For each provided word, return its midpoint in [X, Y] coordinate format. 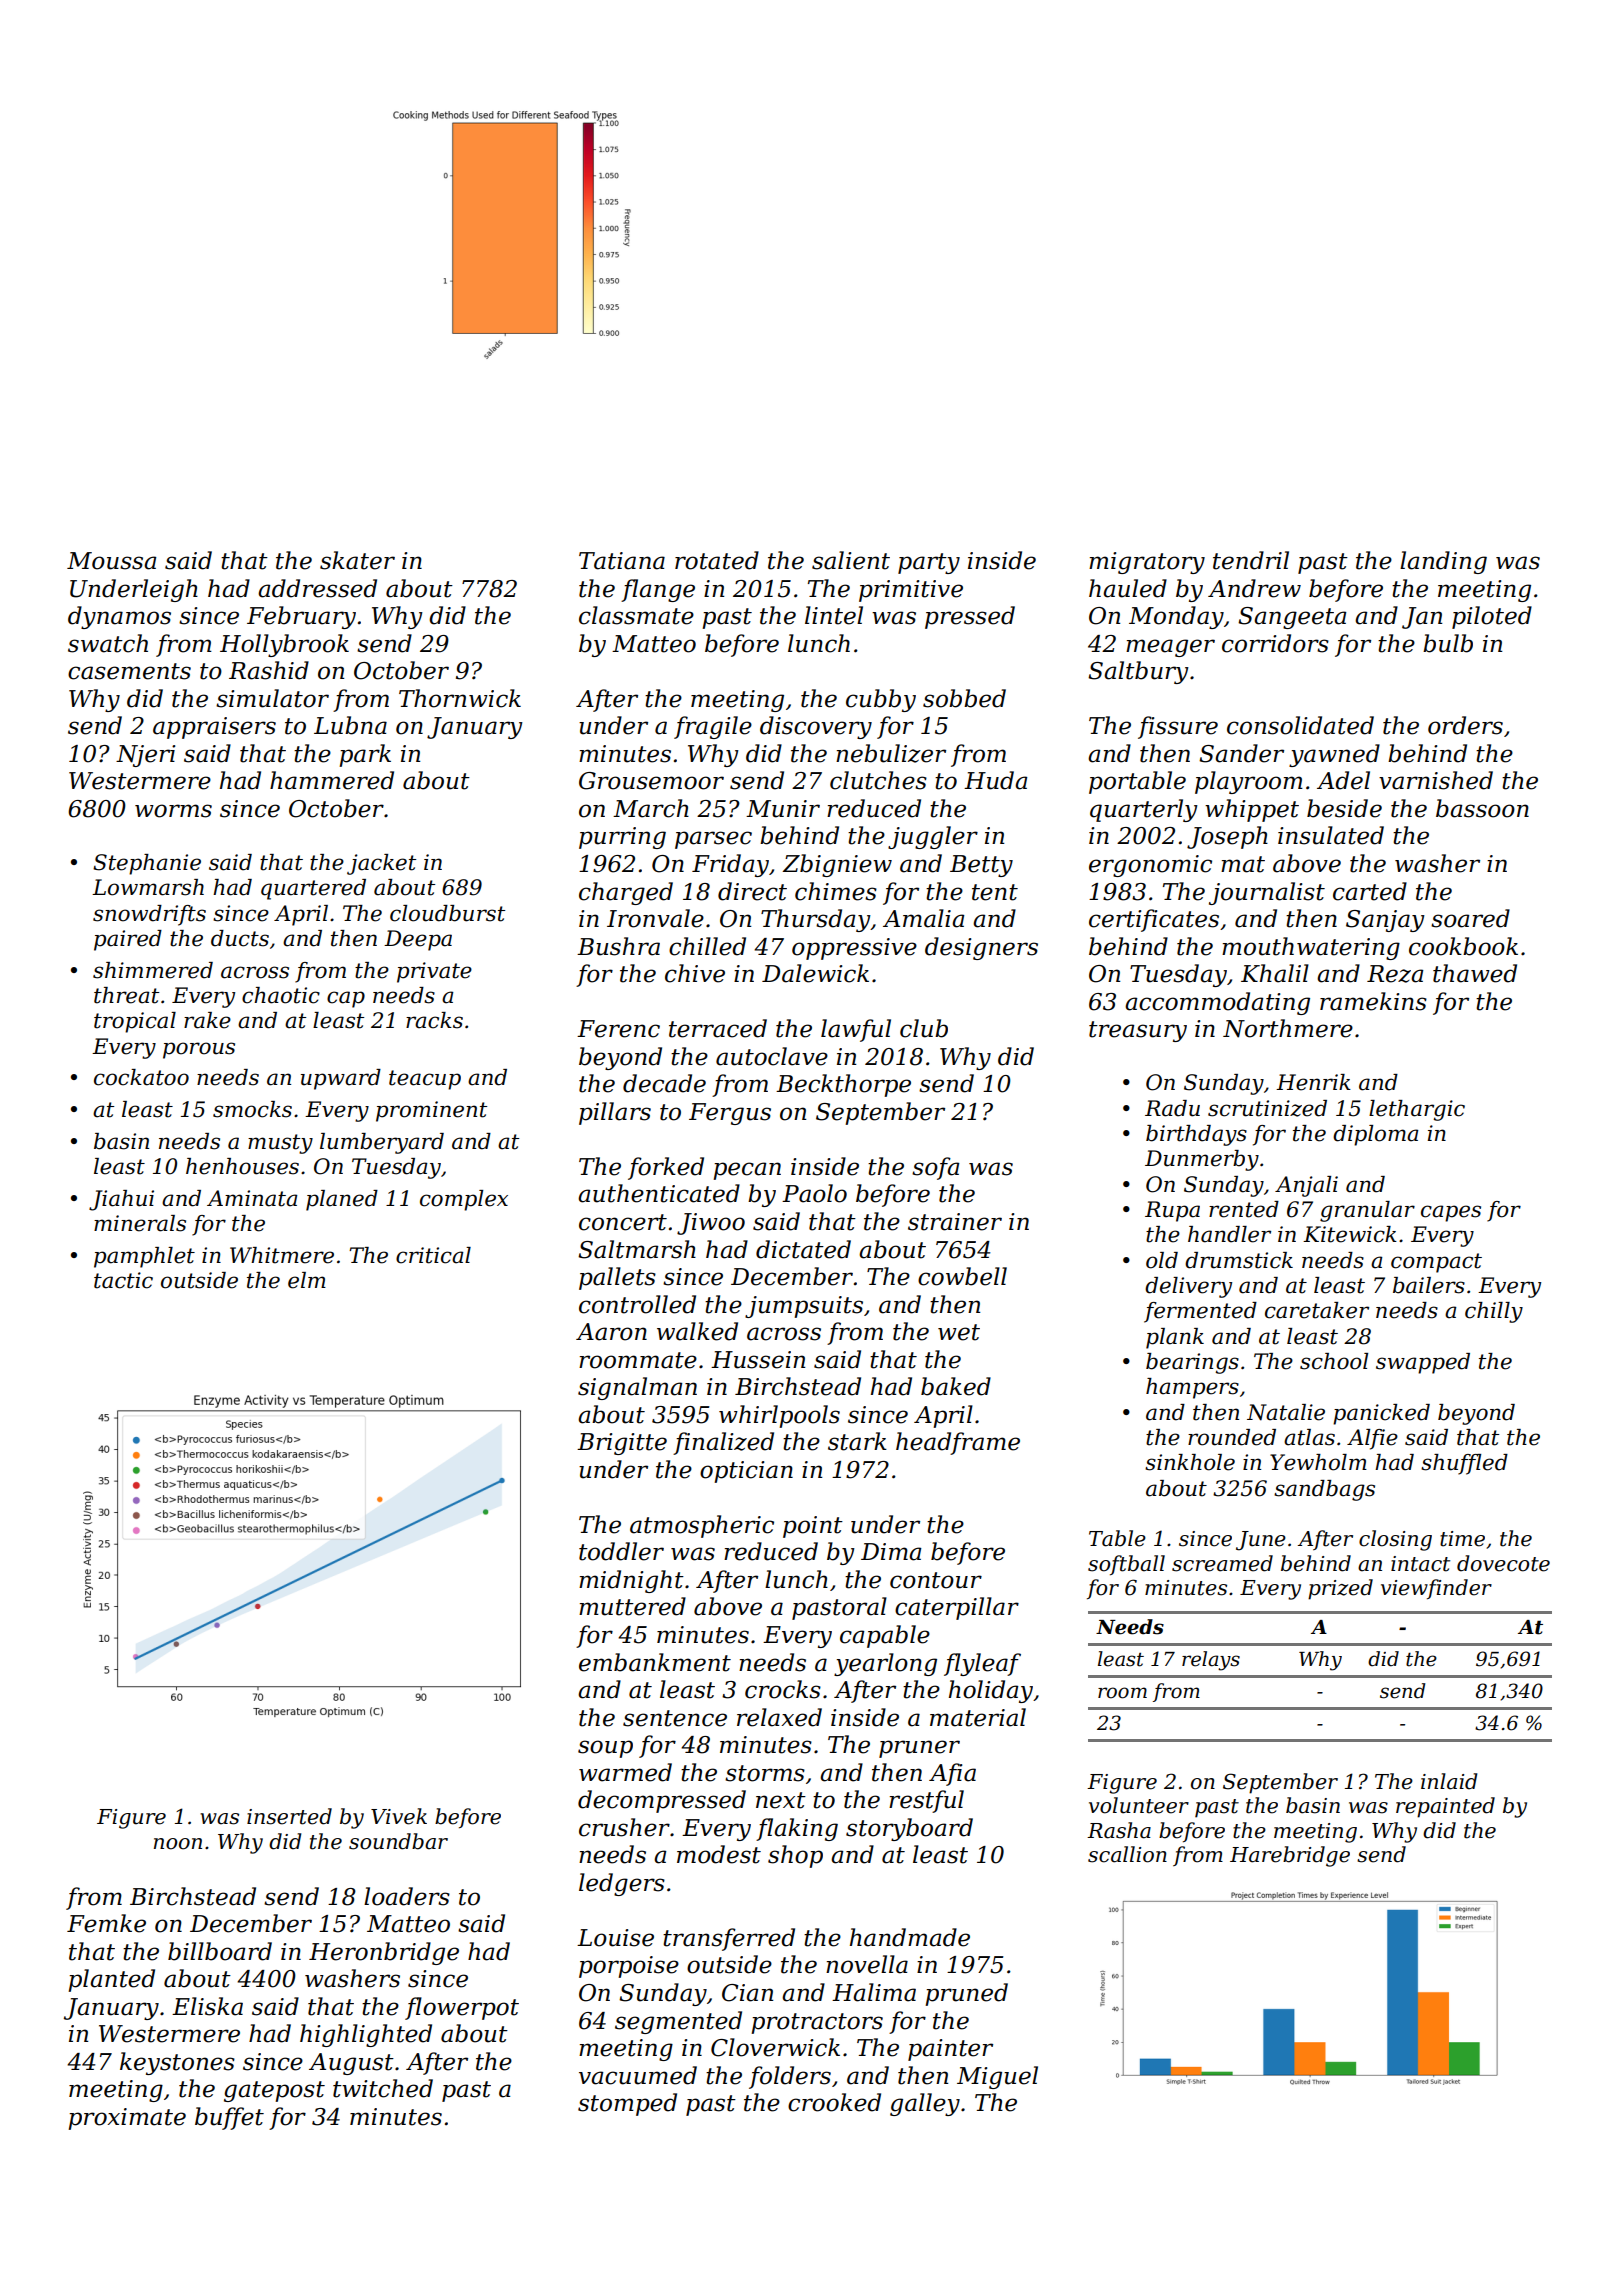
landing [1443, 562]
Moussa [111, 561]
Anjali [1306, 1186]
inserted [289, 1816]
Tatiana [622, 561]
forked [666, 1168]
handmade [910, 1937]
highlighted [366, 2035]
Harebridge [1290, 1856]
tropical [135, 1022]
